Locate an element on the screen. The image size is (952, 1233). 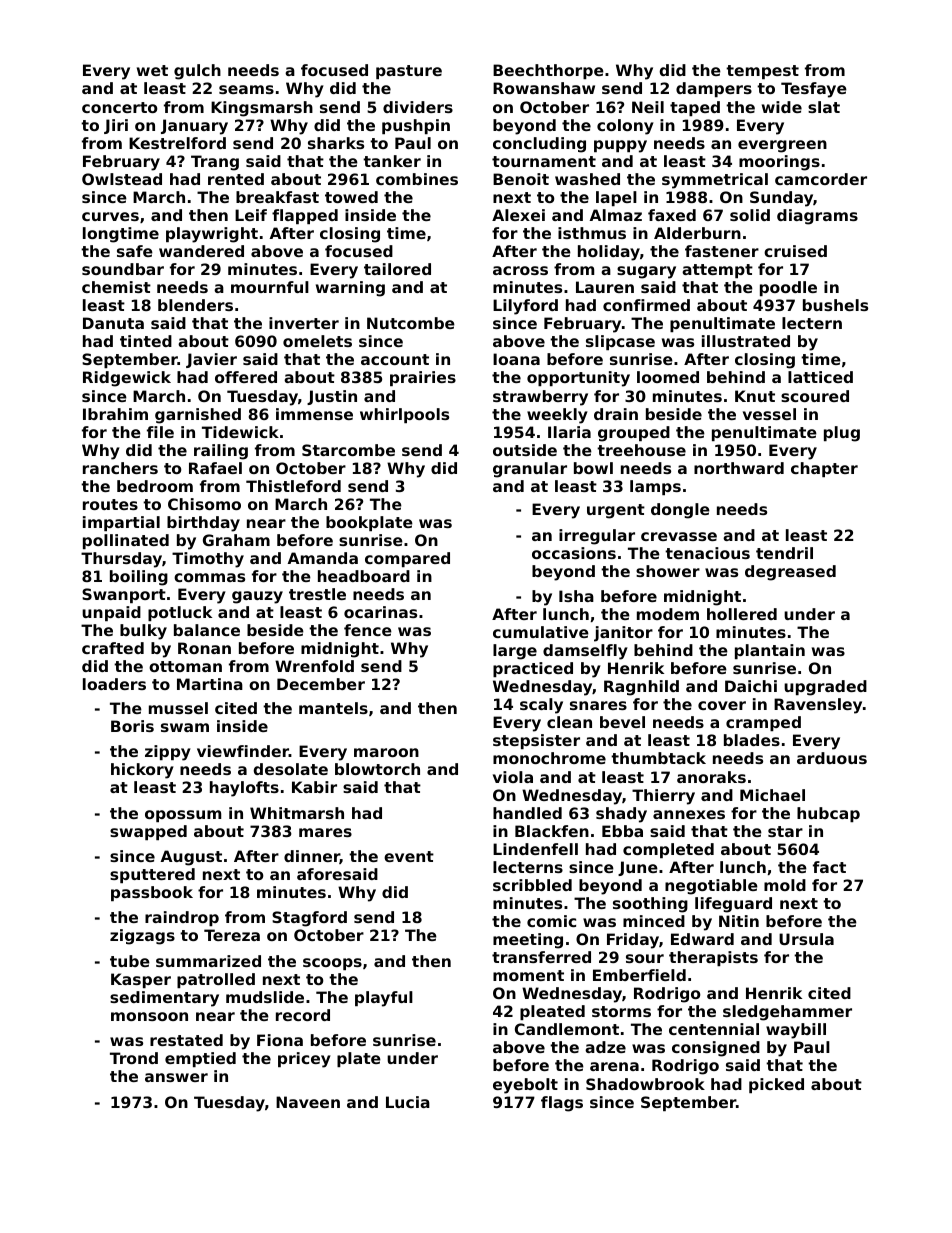
wet is located at coordinates (152, 70).
